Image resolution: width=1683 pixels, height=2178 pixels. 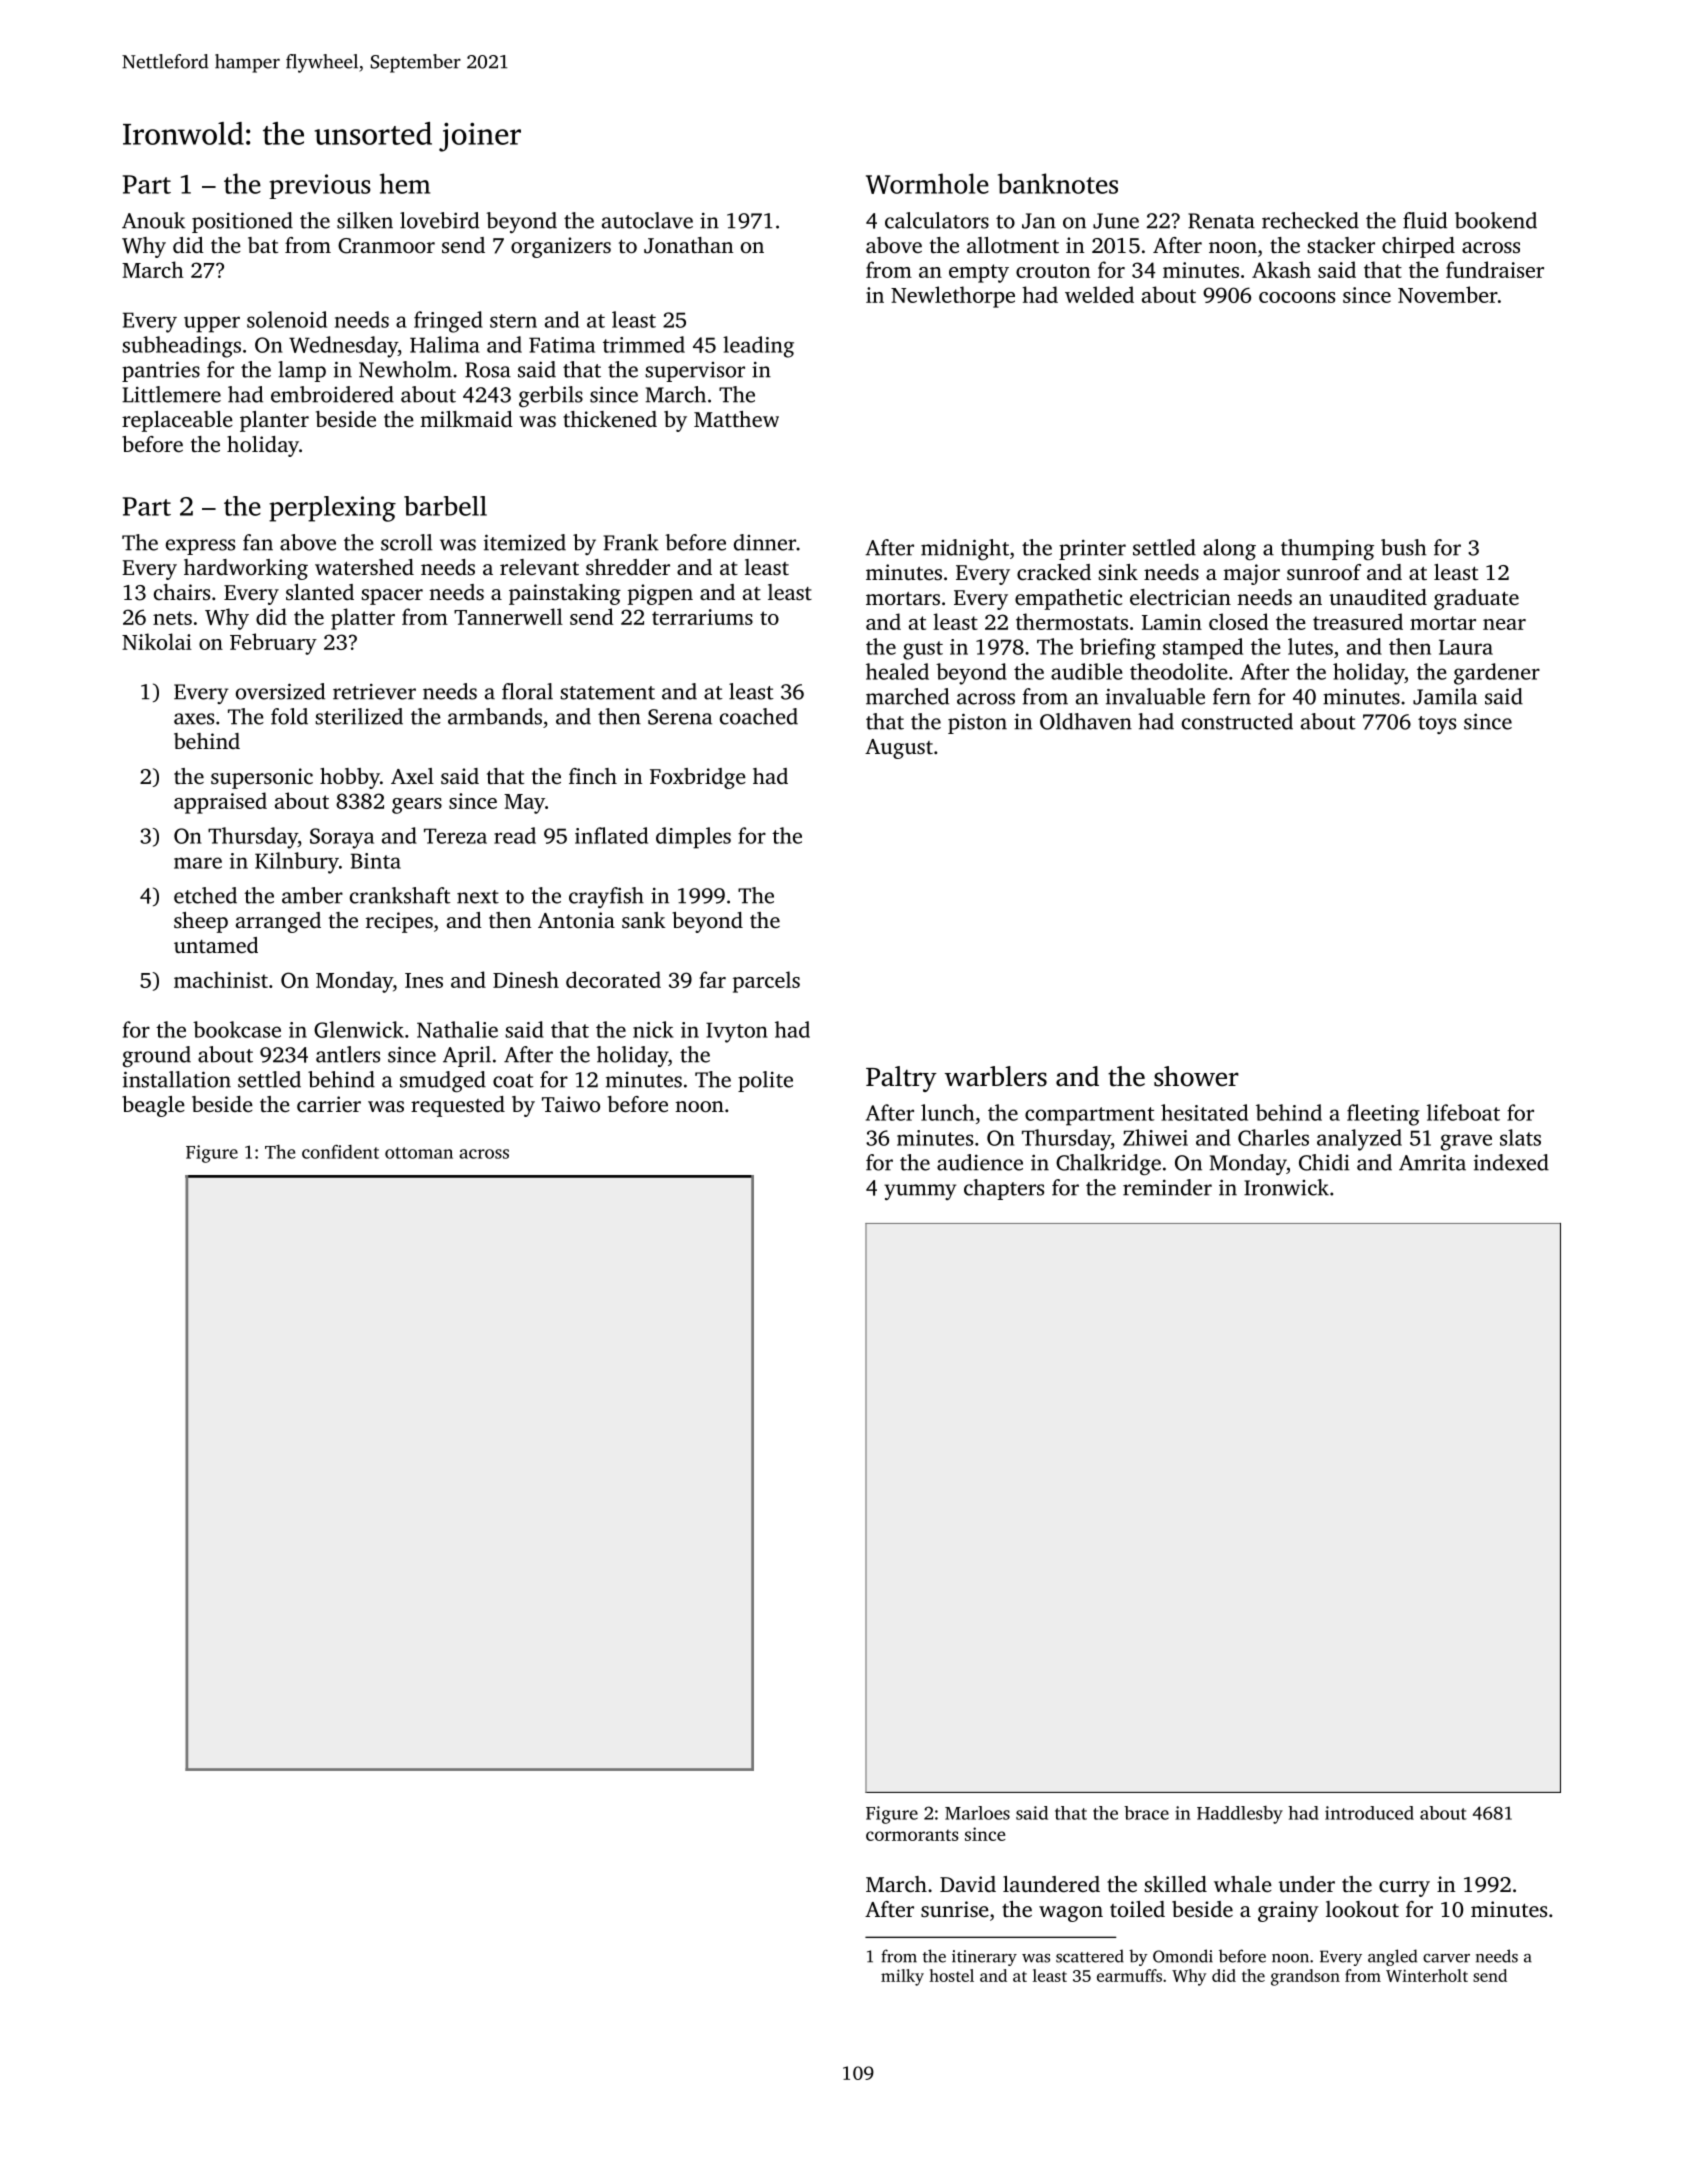 What do you see at coordinates (1086, 721) in the image?
I see `Oldhaven` at bounding box center [1086, 721].
